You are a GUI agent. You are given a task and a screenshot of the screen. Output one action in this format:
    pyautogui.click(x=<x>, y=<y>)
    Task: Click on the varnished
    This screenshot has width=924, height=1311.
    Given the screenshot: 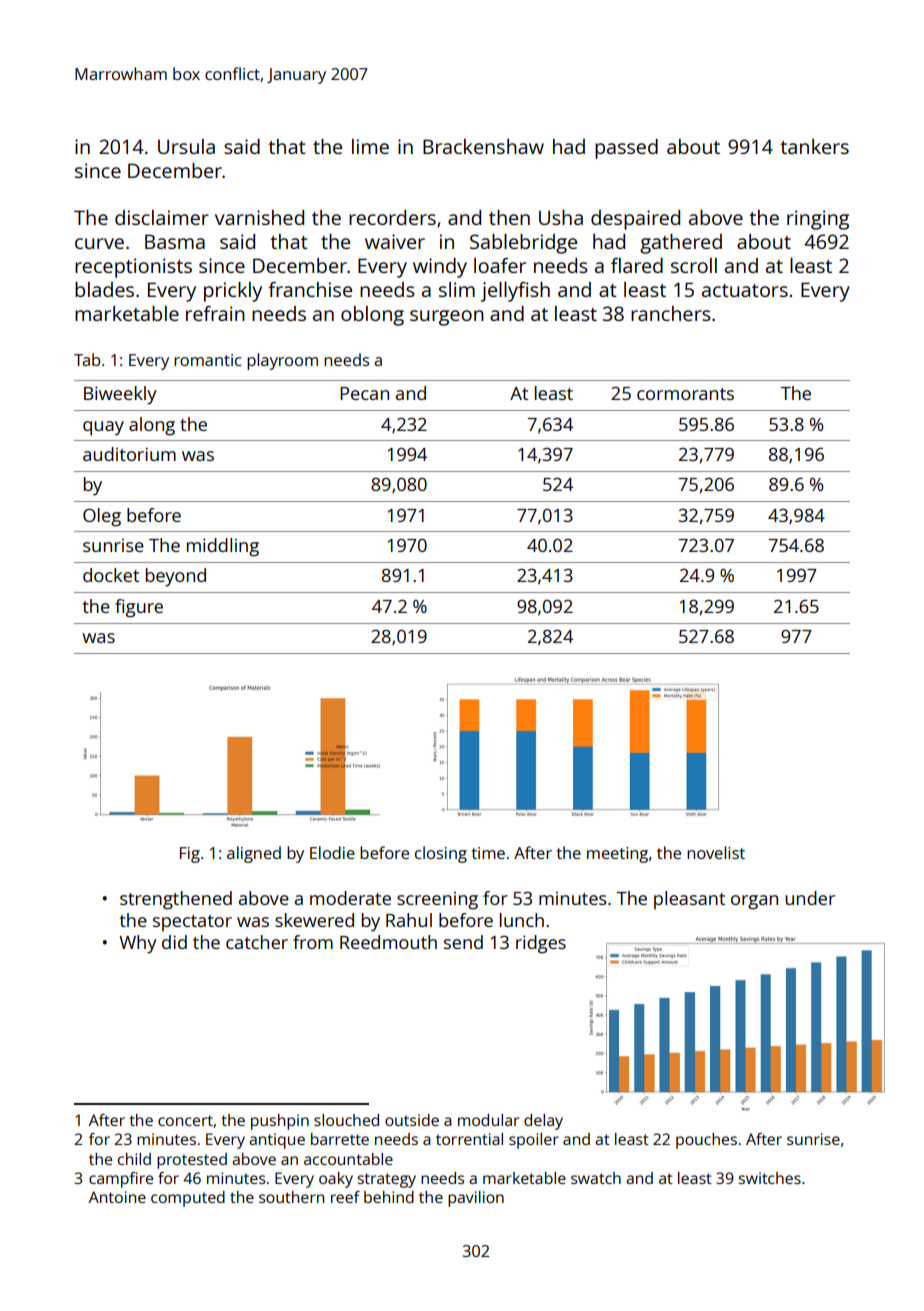 What is the action you would take?
    pyautogui.click(x=259, y=217)
